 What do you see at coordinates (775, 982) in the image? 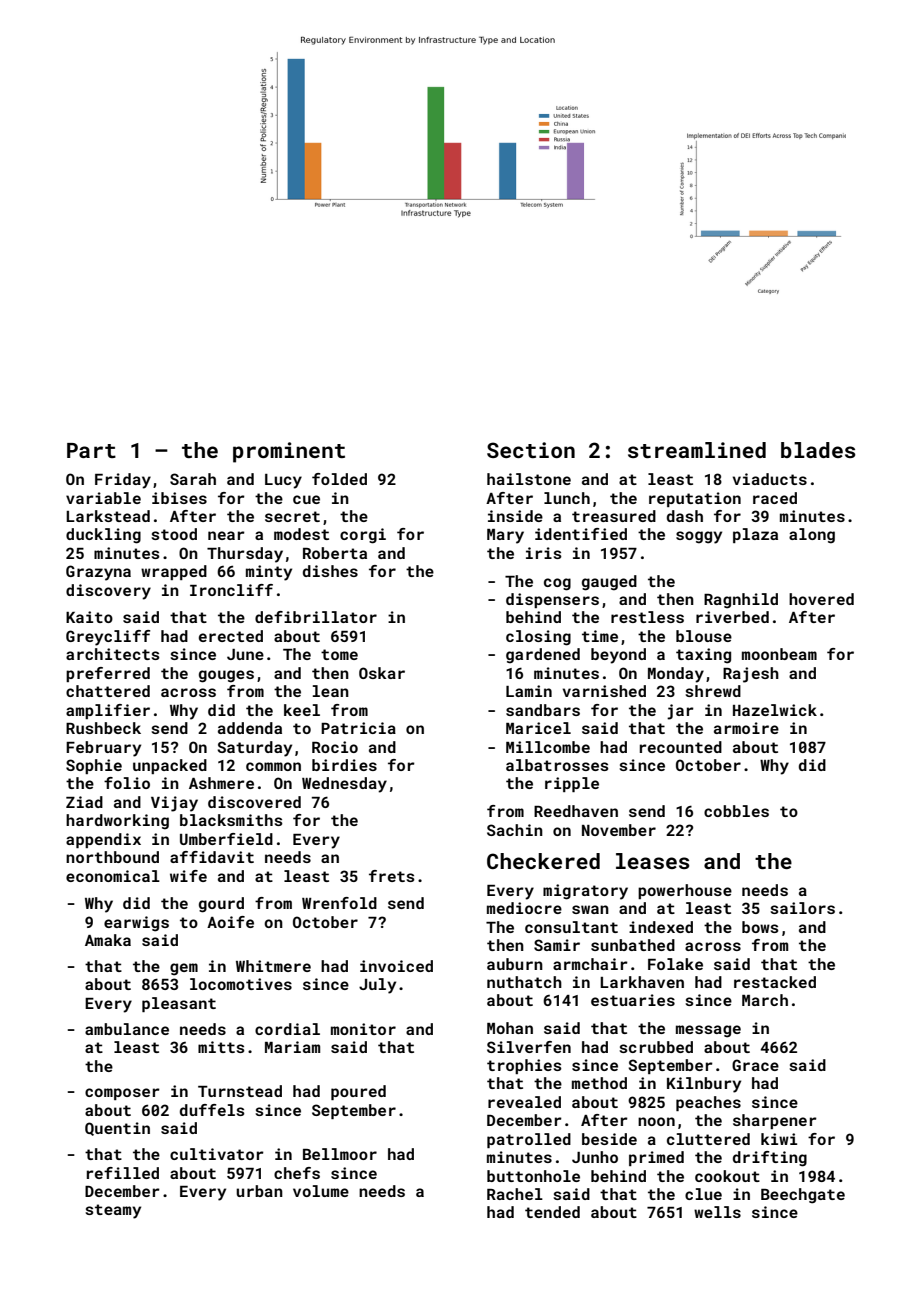
I see `restacked` at bounding box center [775, 982].
